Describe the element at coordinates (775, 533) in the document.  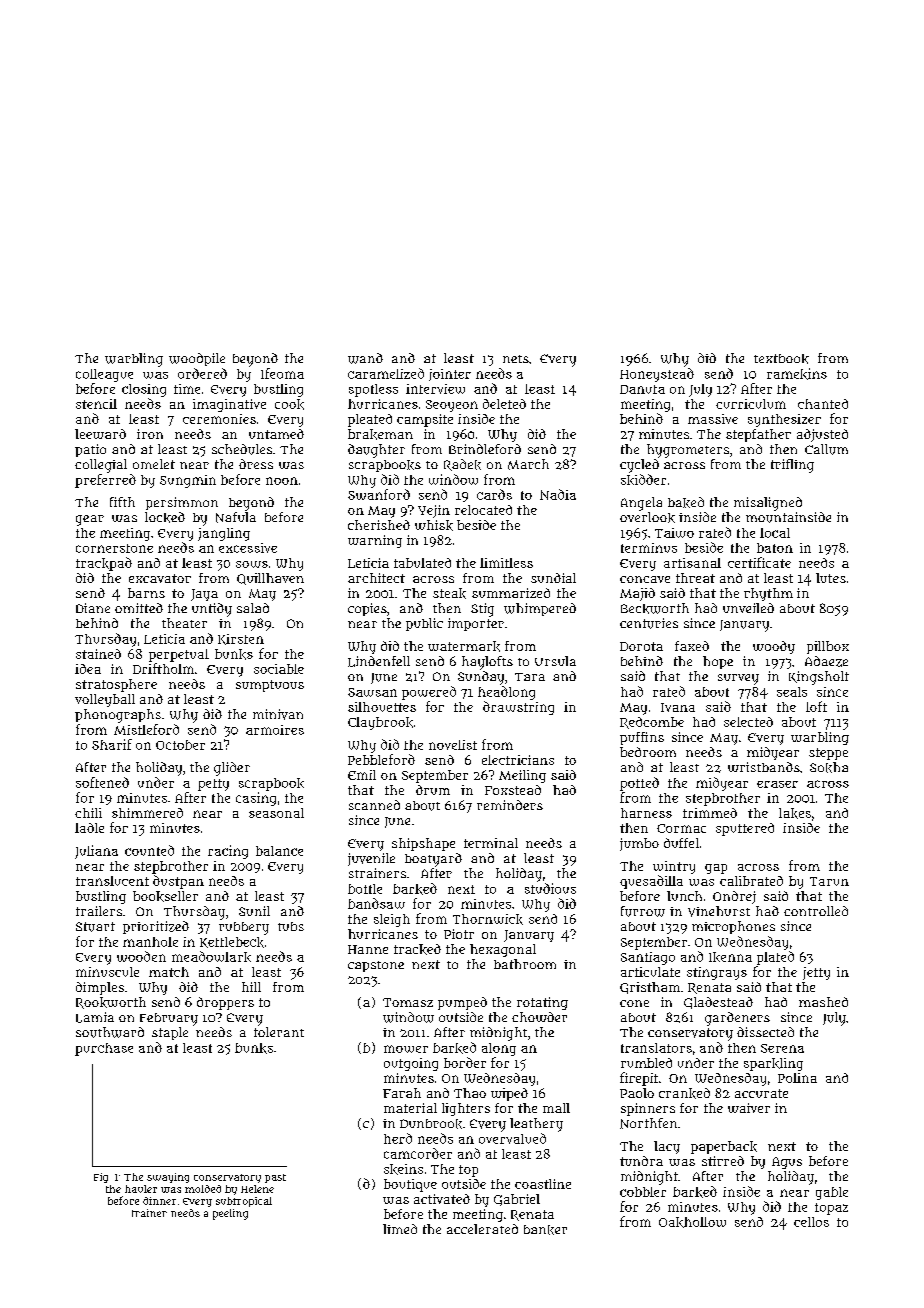
I see `local` at that location.
